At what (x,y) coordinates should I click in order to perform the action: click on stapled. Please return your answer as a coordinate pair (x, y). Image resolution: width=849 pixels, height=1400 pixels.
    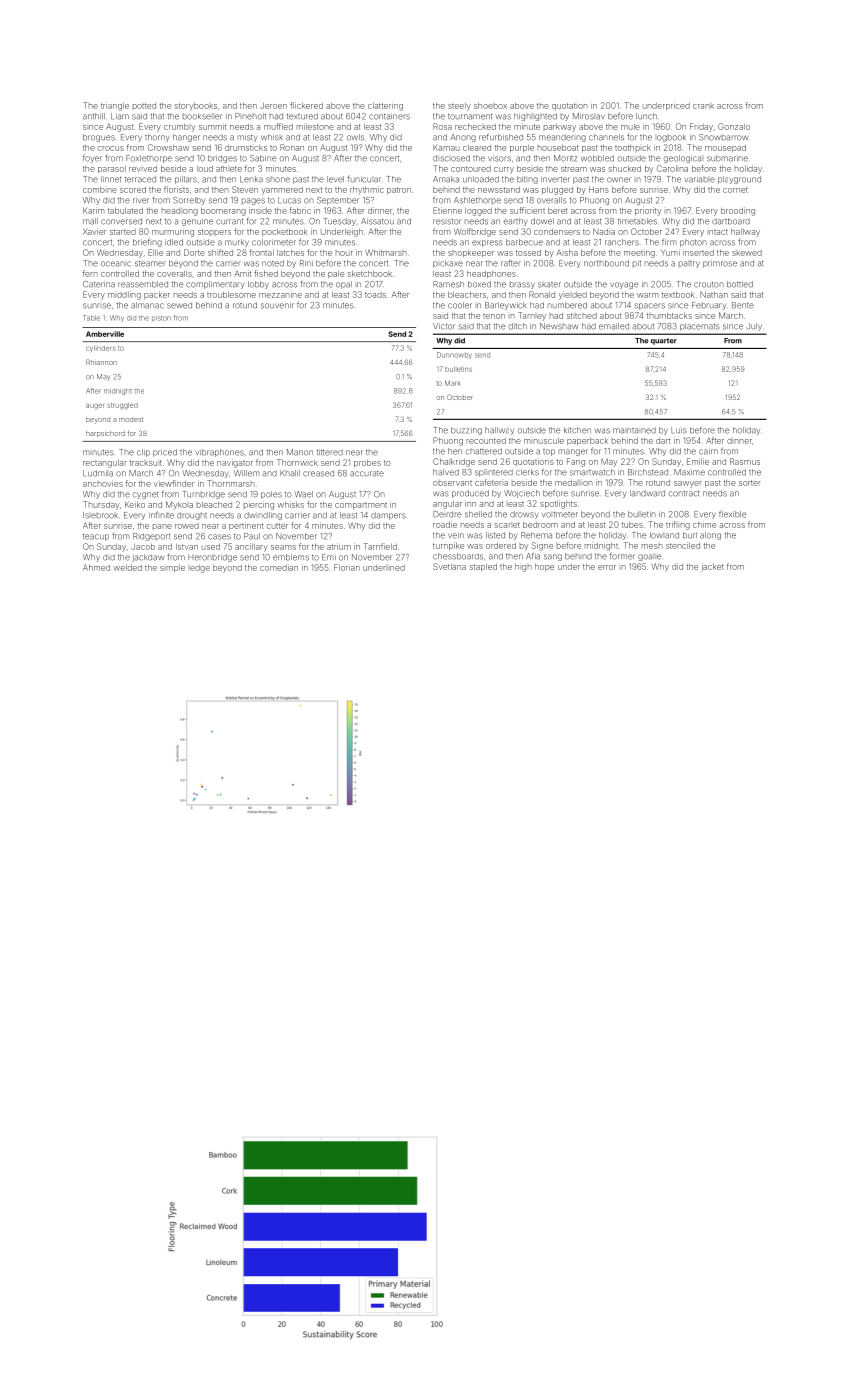
    Looking at the image, I should click on (483, 567).
